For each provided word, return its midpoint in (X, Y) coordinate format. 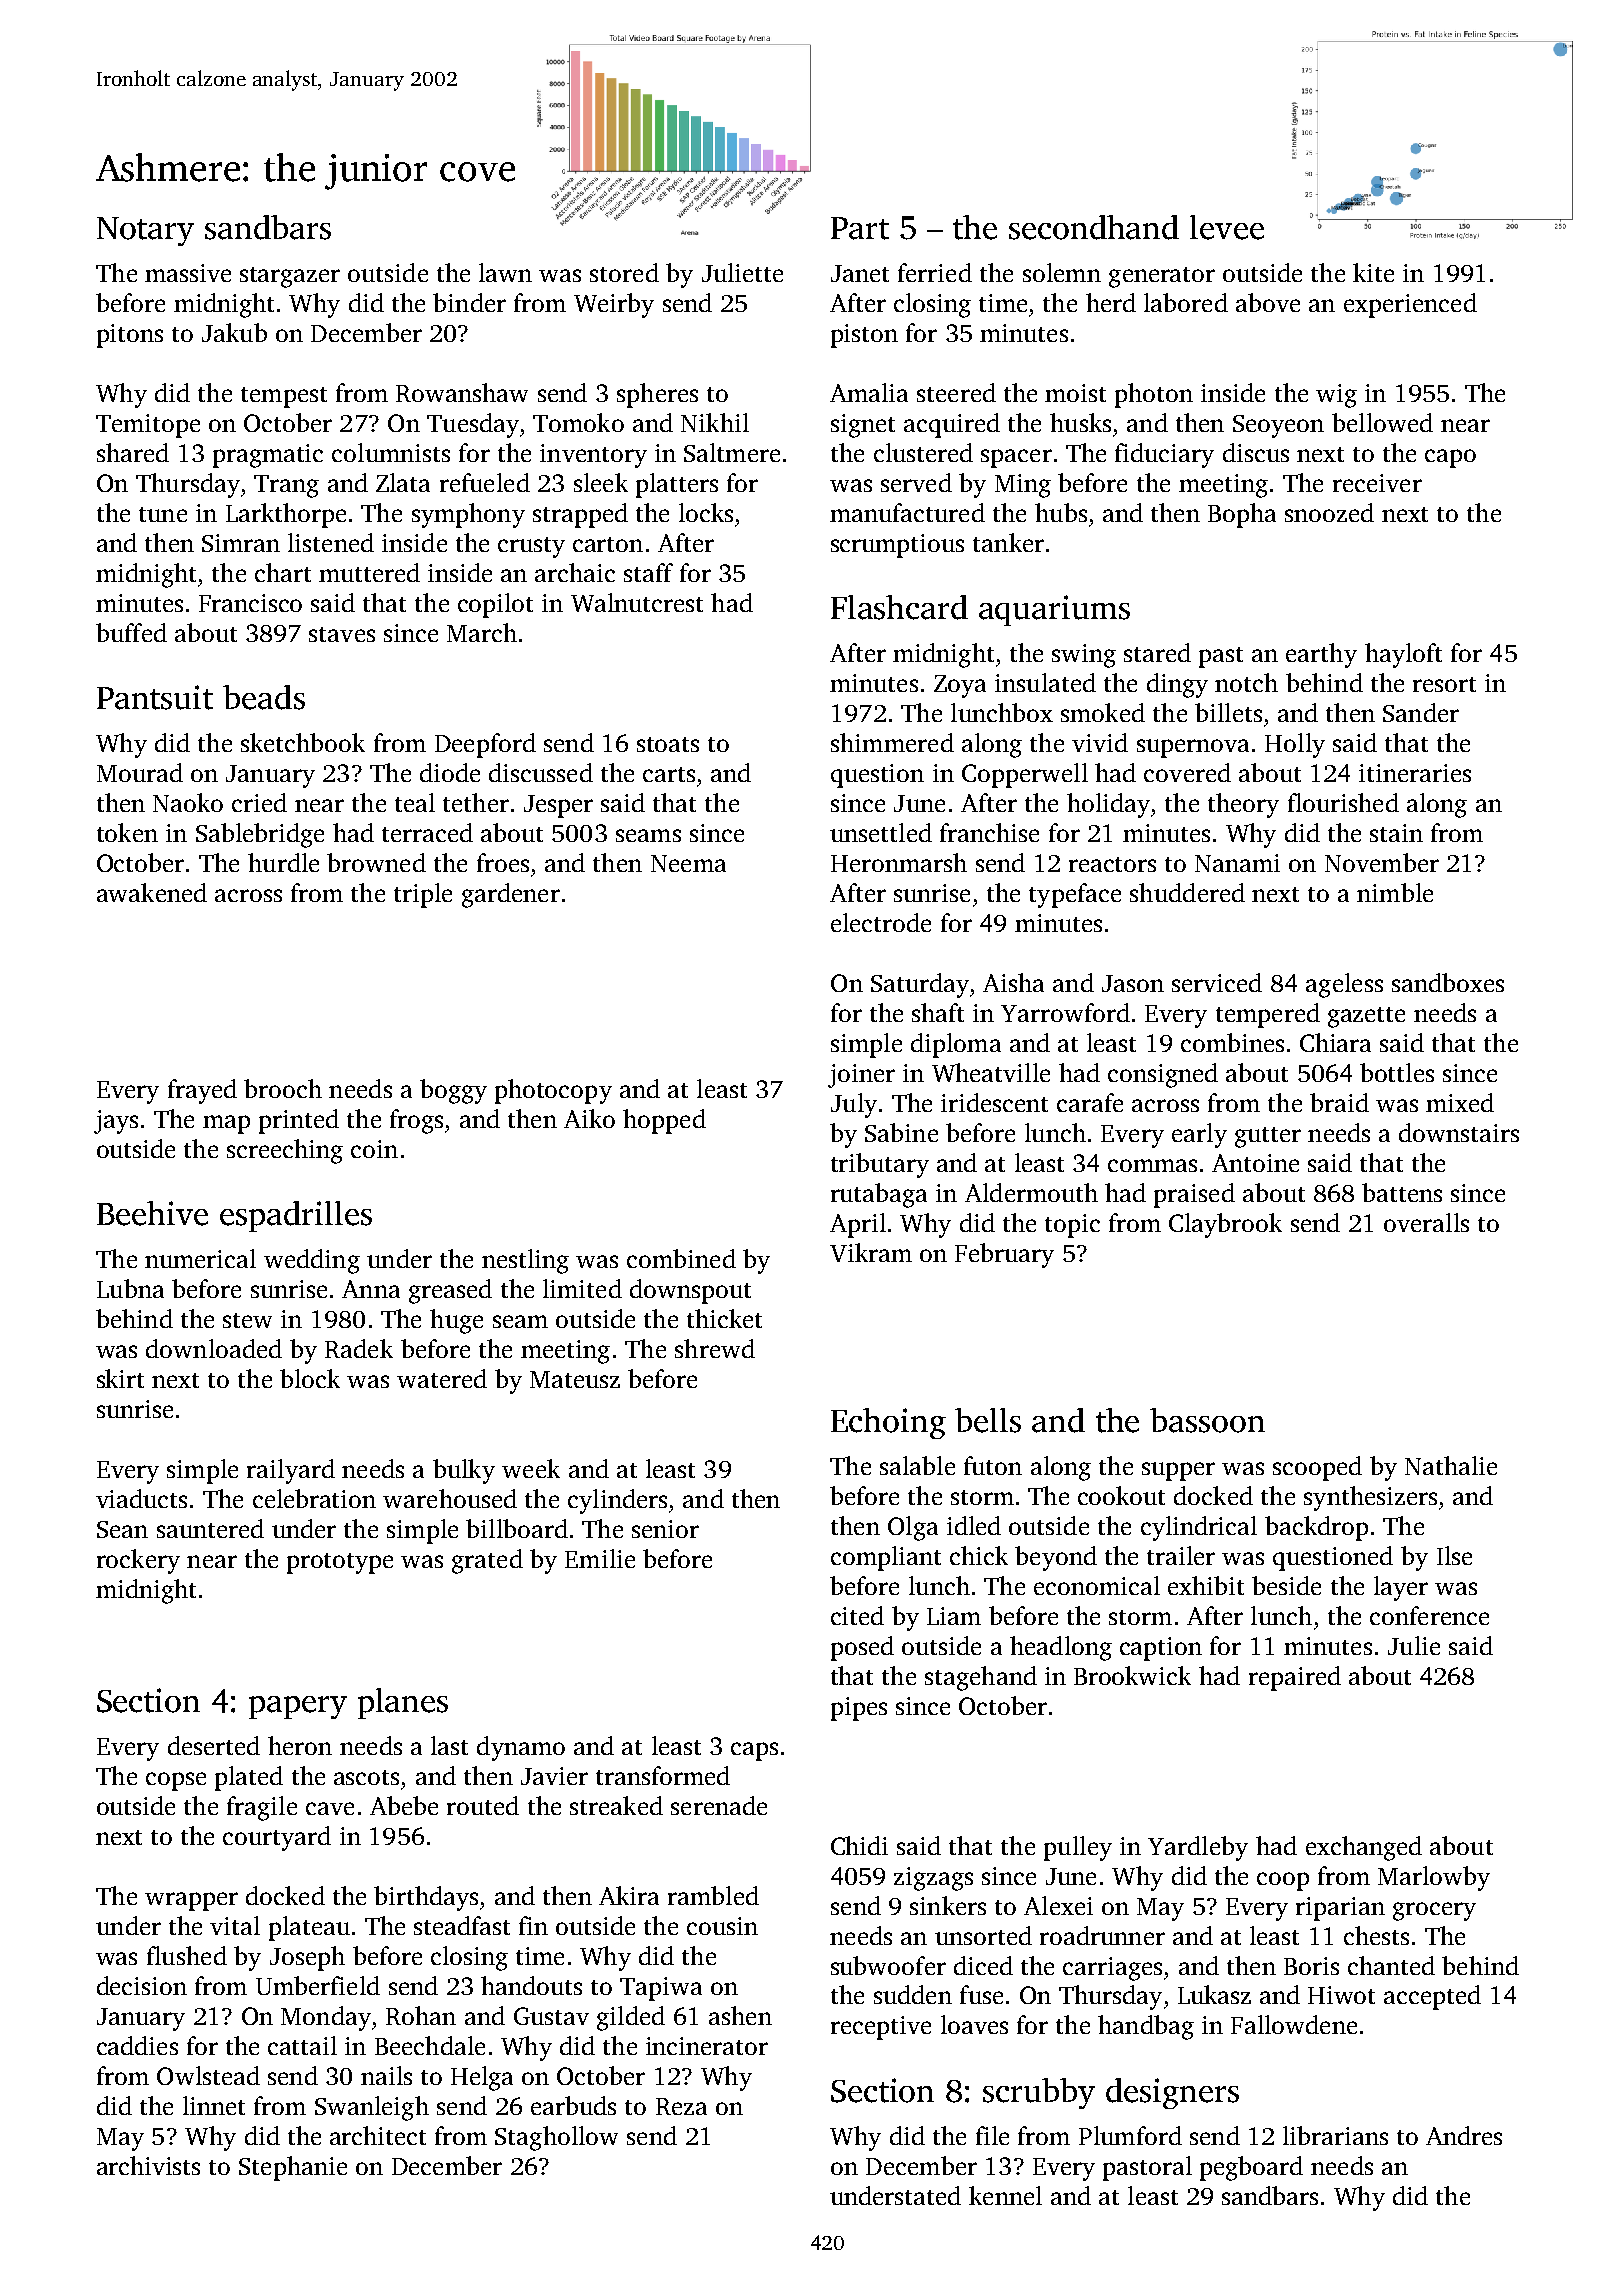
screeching (285, 1151)
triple (423, 895)
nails (386, 2075)
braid (1339, 1102)
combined (681, 1258)
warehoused (450, 1498)
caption (1161, 1649)
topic (1072, 1226)
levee (1227, 227)
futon (993, 1465)
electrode (881, 922)
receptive (881, 2028)
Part (860, 228)
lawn (505, 272)
